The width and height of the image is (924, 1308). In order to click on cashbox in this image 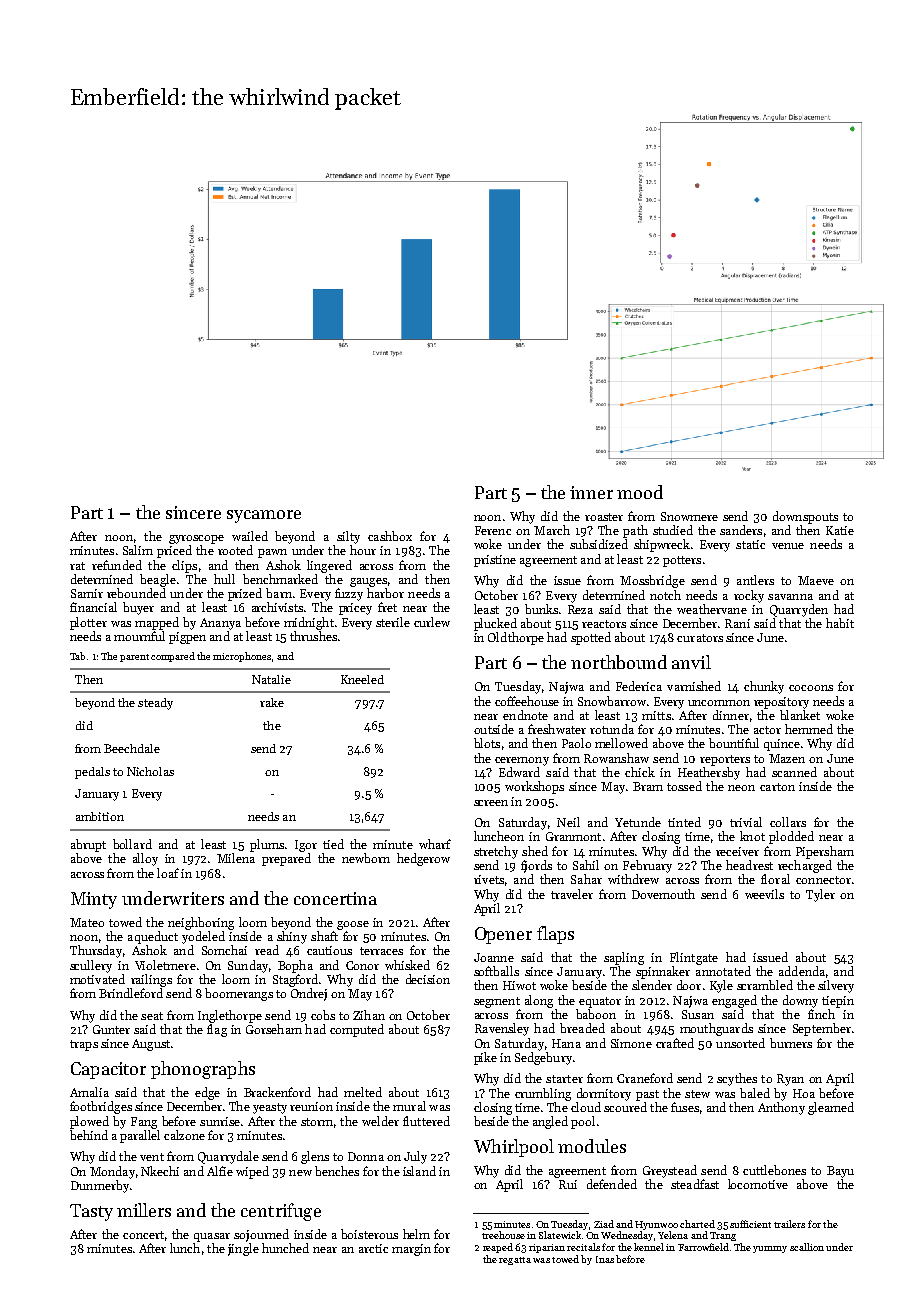, I will do `click(390, 536)`.
